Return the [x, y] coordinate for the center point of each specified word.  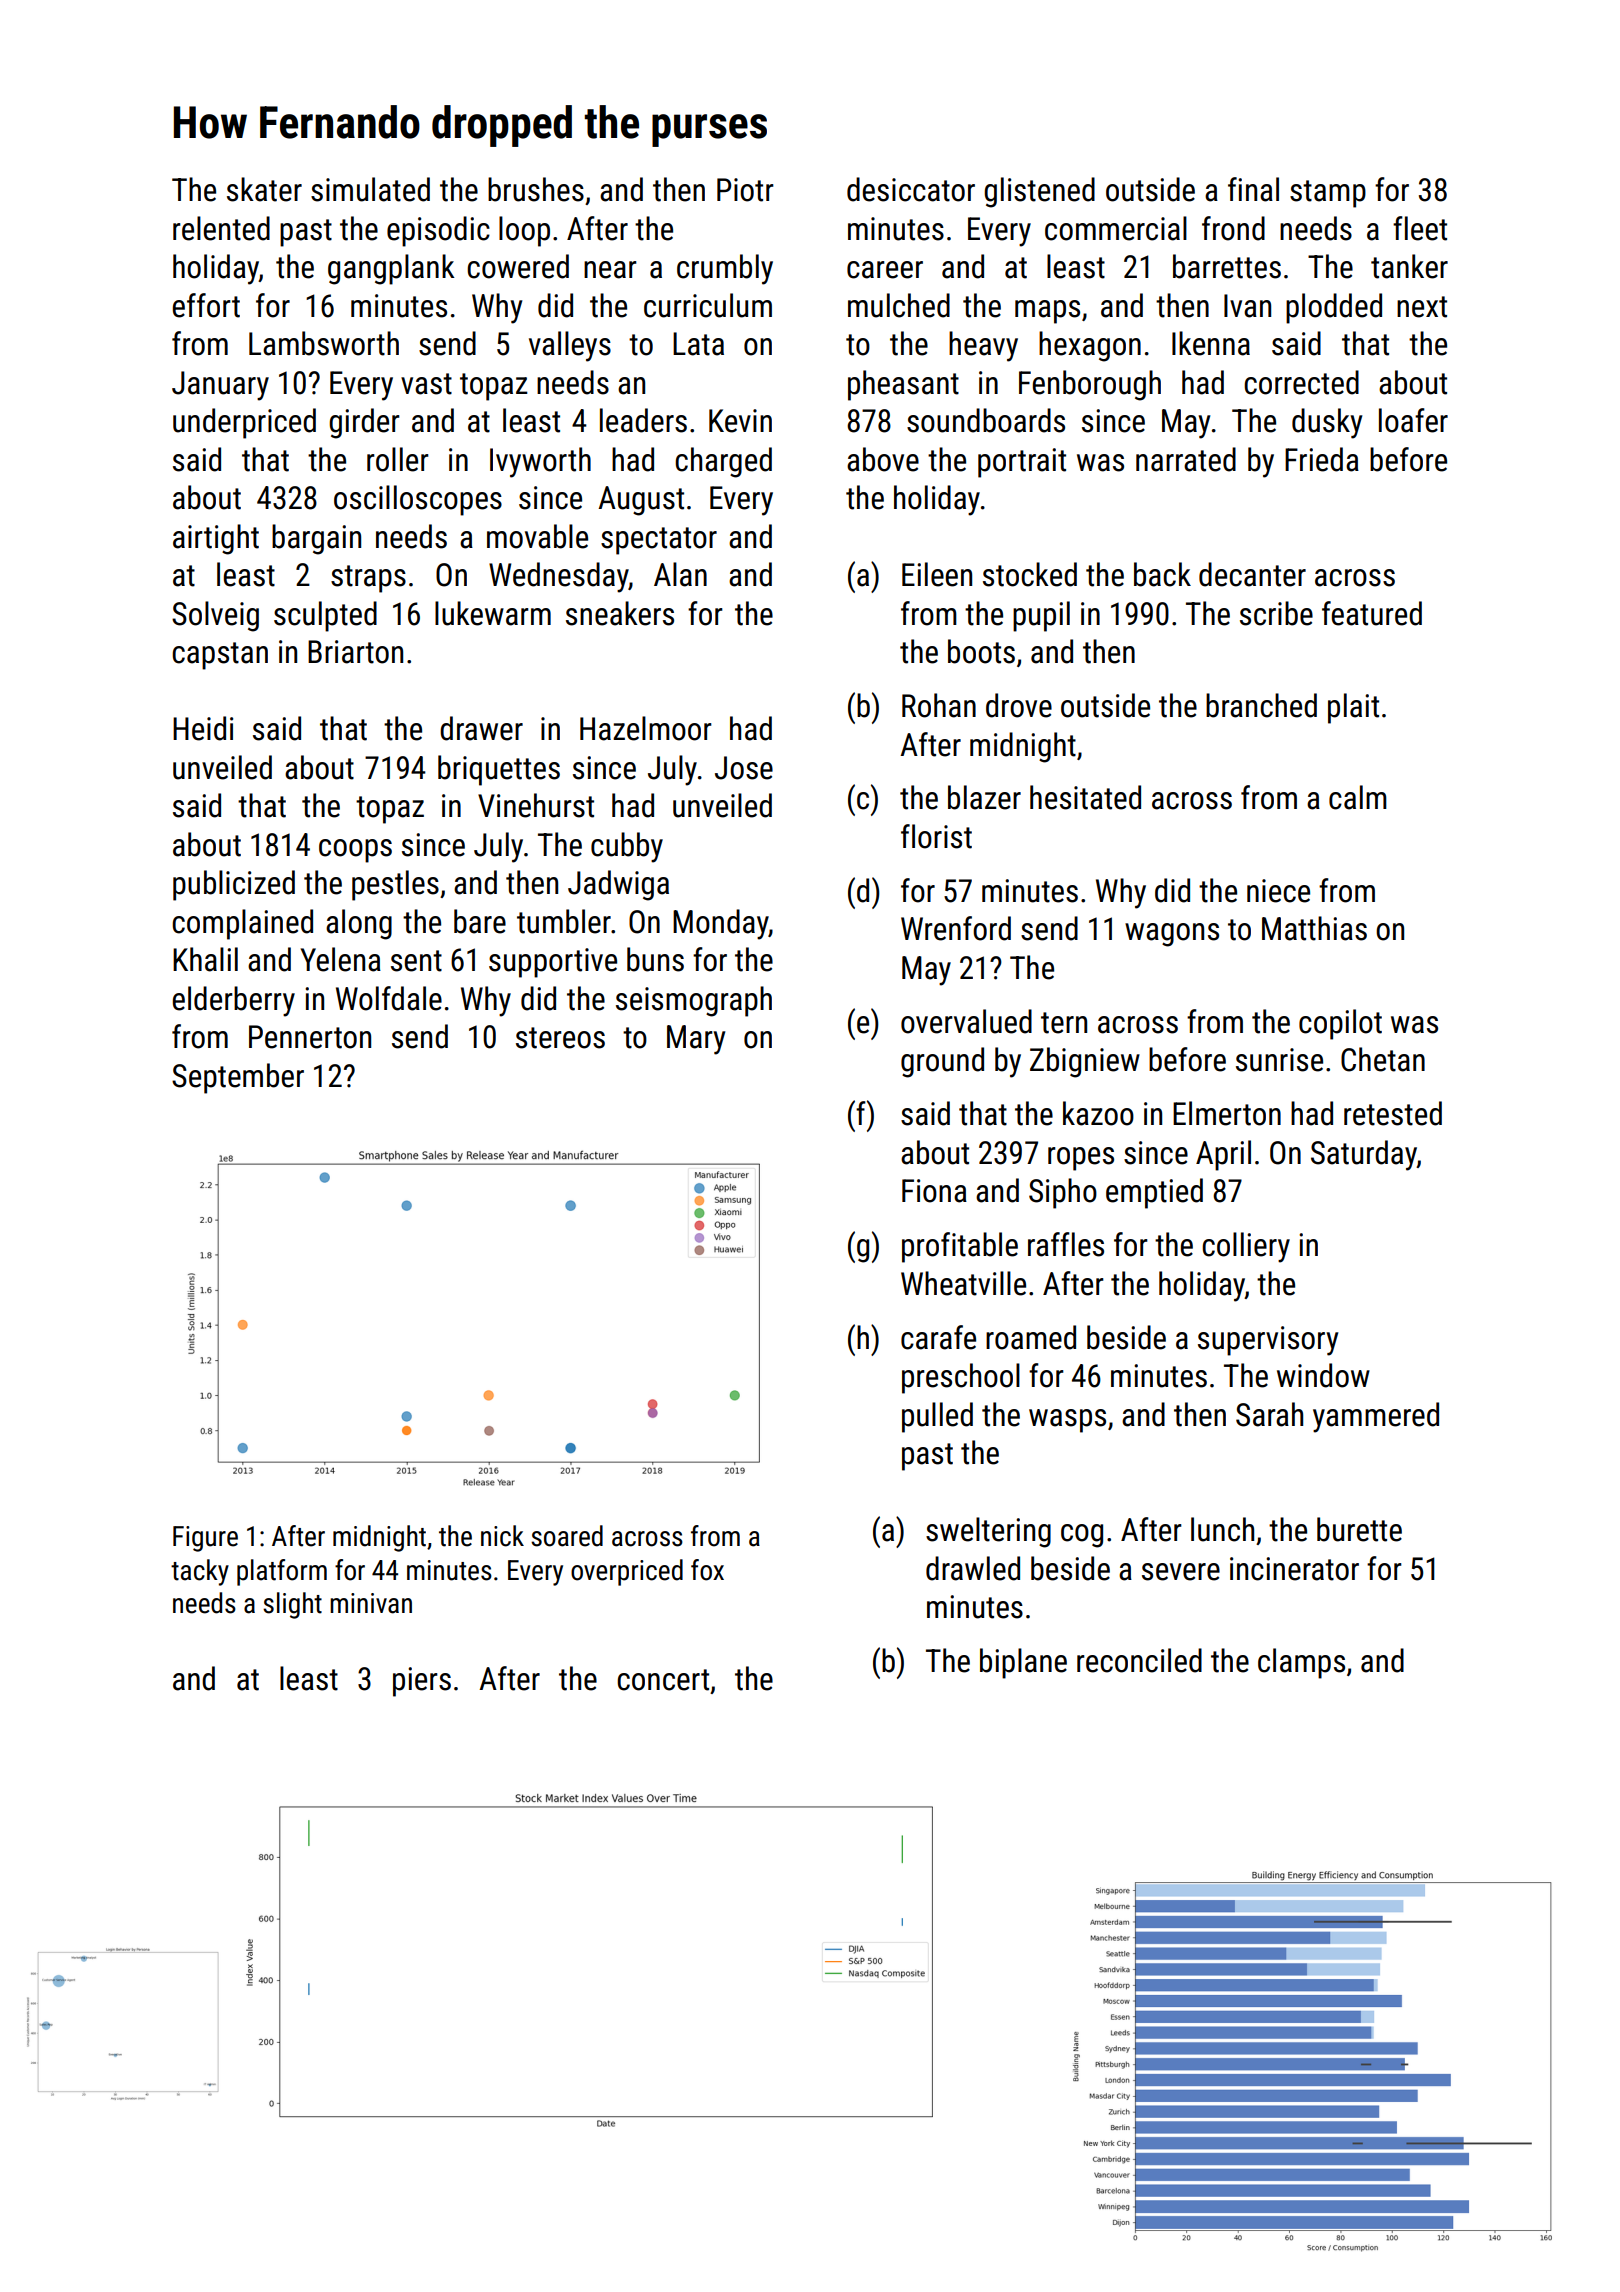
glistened [1039, 192]
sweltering [988, 1532]
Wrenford [956, 928]
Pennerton [310, 1037]
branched [1261, 705]
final [1253, 189]
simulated [370, 189]
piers [422, 1682]
